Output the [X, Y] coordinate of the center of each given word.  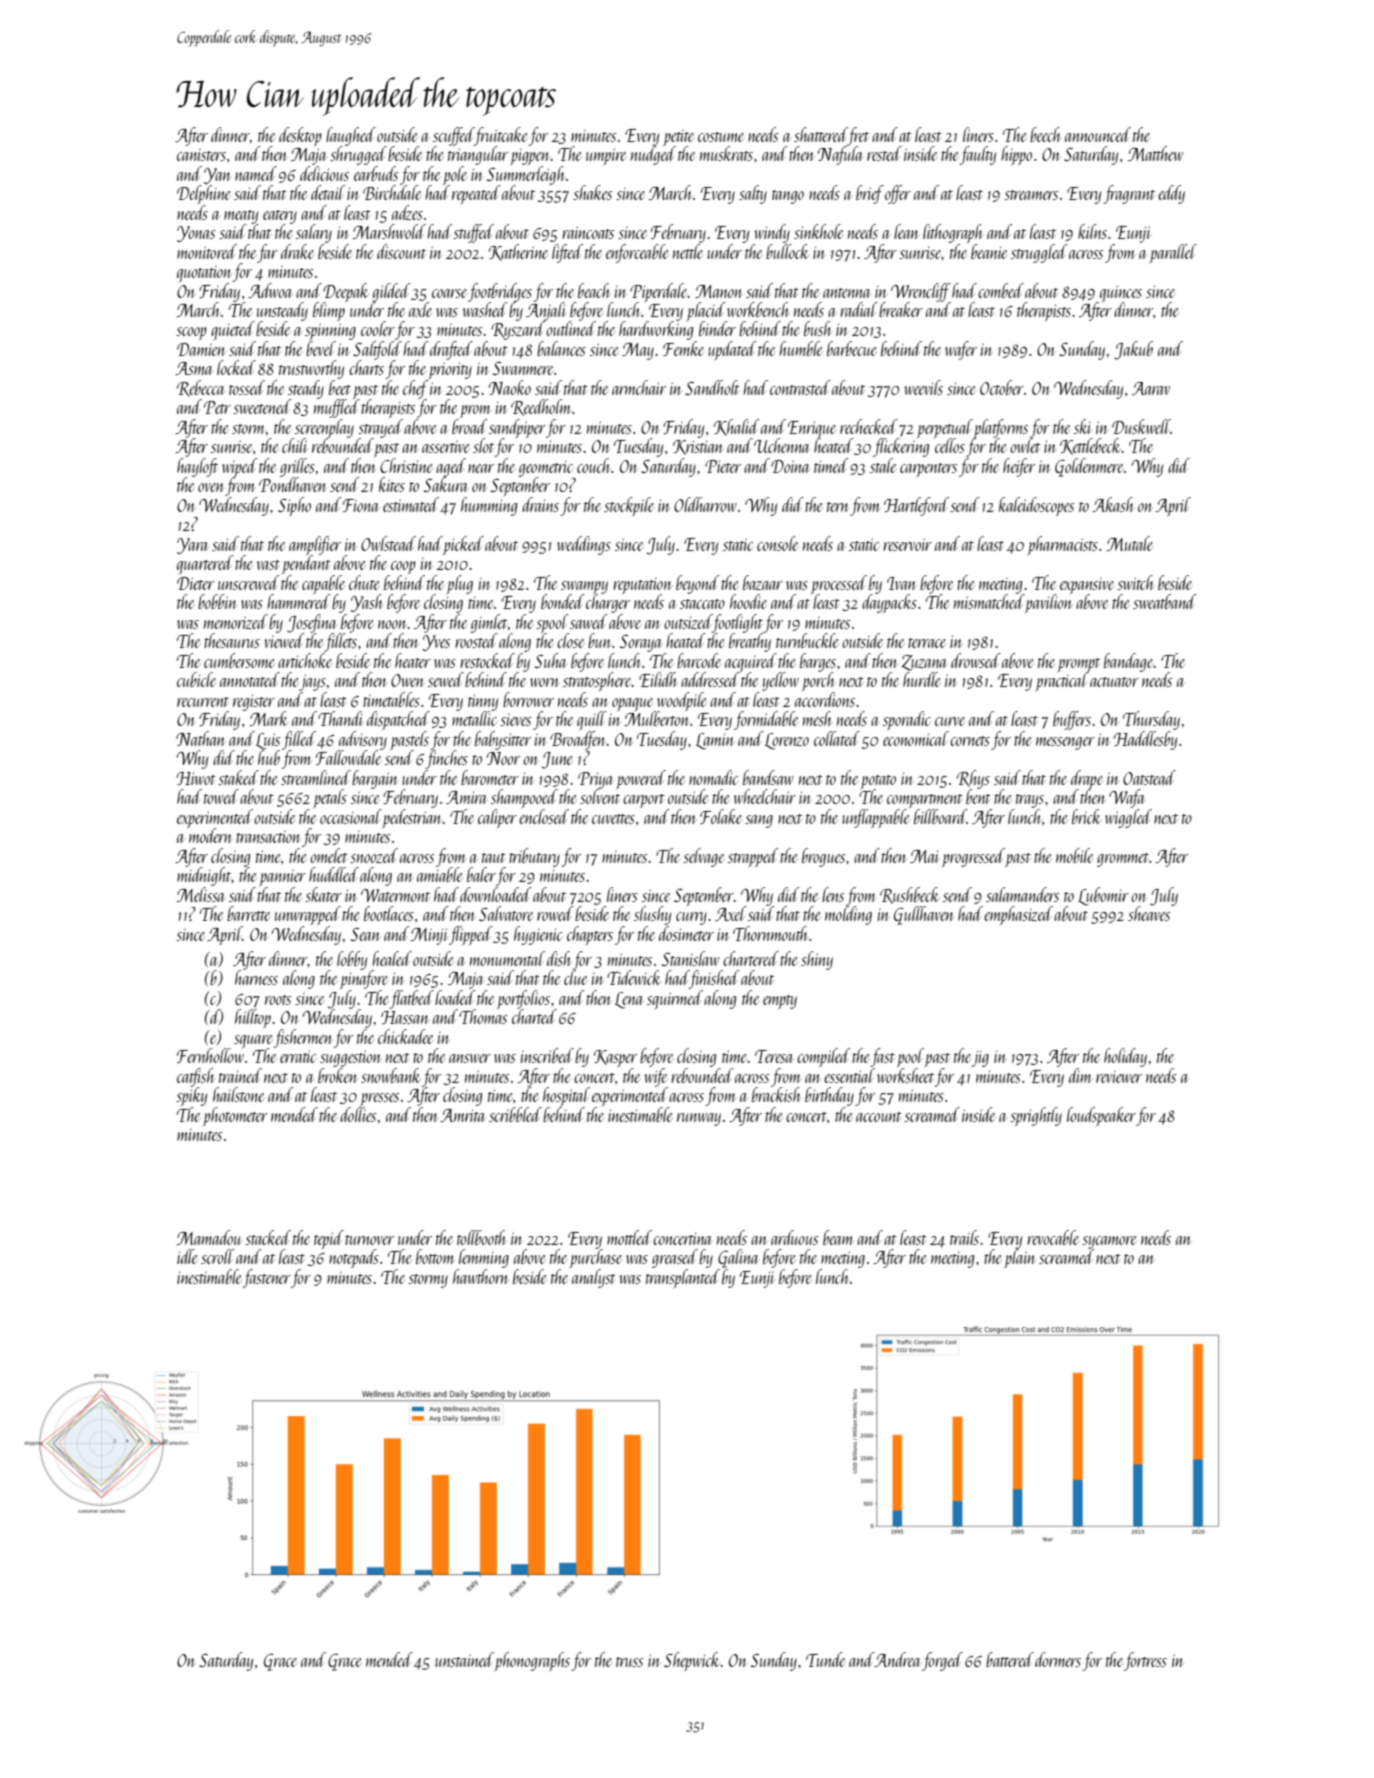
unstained [464, 1659]
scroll [218, 1256]
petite [678, 138]
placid [706, 312]
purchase [596, 1258]
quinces [1121, 293]
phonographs [532, 1661]
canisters [201, 155]
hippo [1016, 155]
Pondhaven [293, 484]
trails [964, 1237]
